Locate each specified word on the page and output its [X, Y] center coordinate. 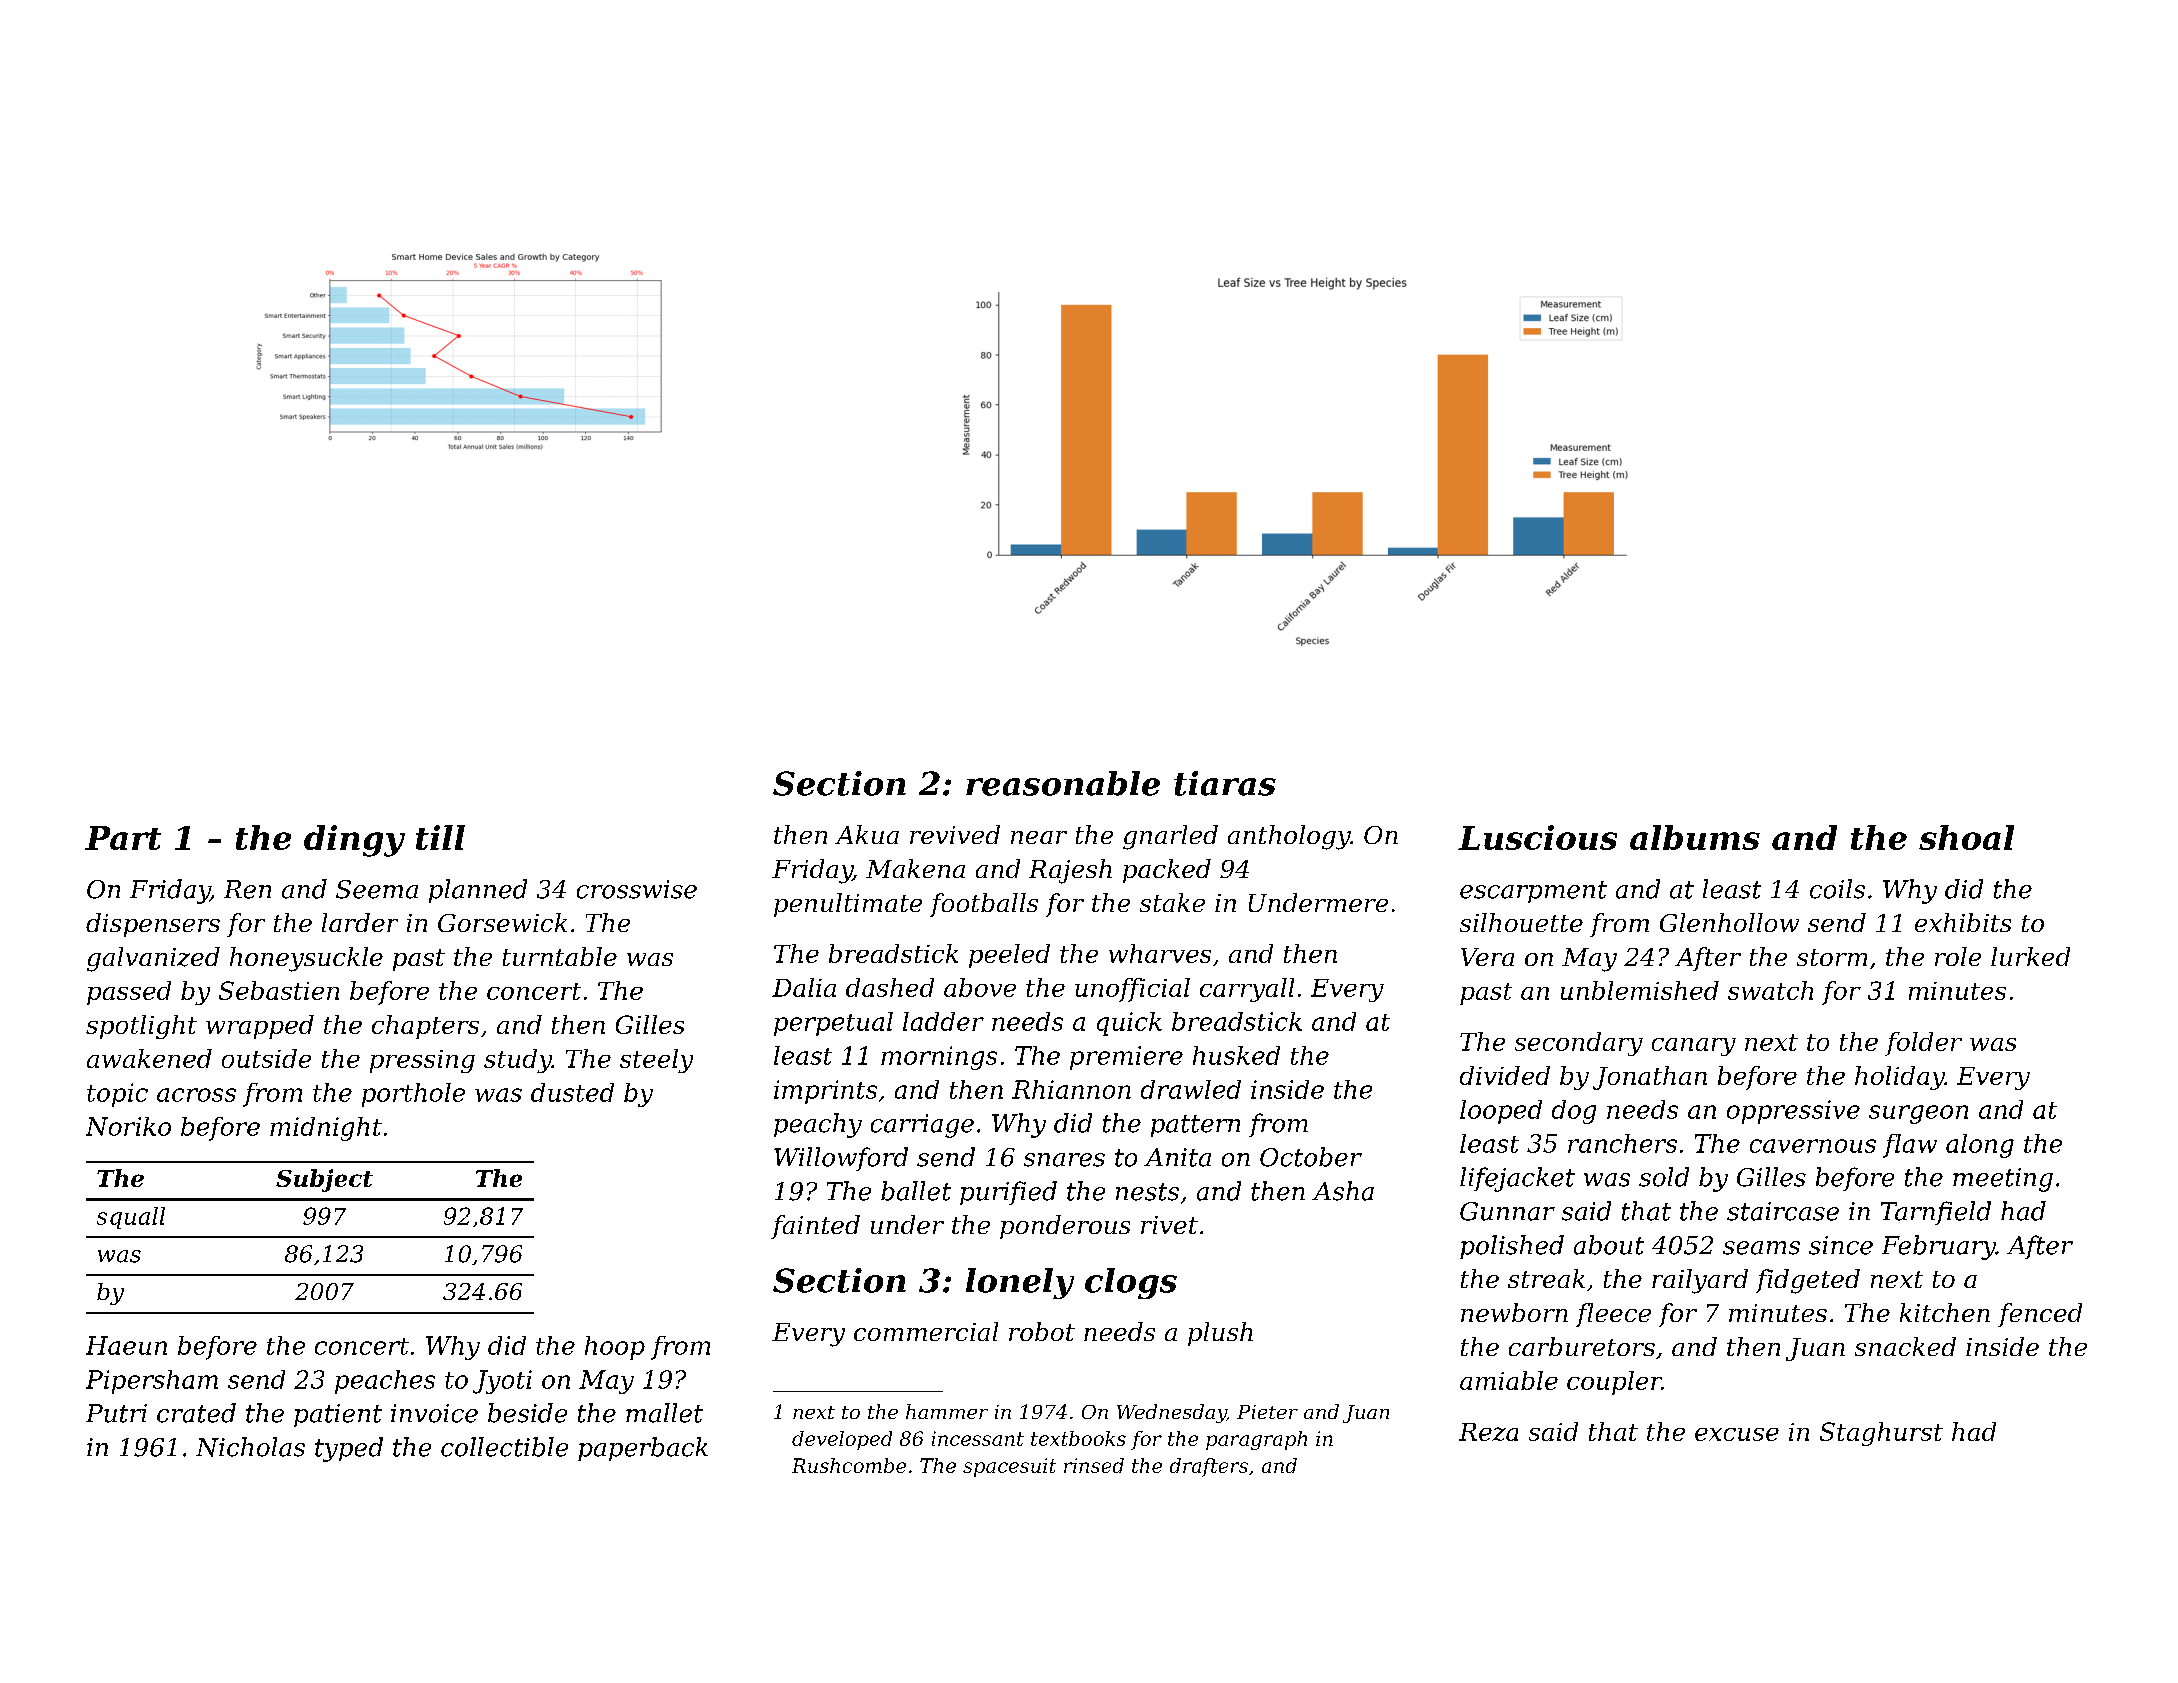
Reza [1488, 1432]
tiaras [1225, 783]
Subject [324, 1180]
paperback [643, 1449]
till [440, 837]
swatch [1770, 990]
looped [1501, 1112]
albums [1695, 837]
